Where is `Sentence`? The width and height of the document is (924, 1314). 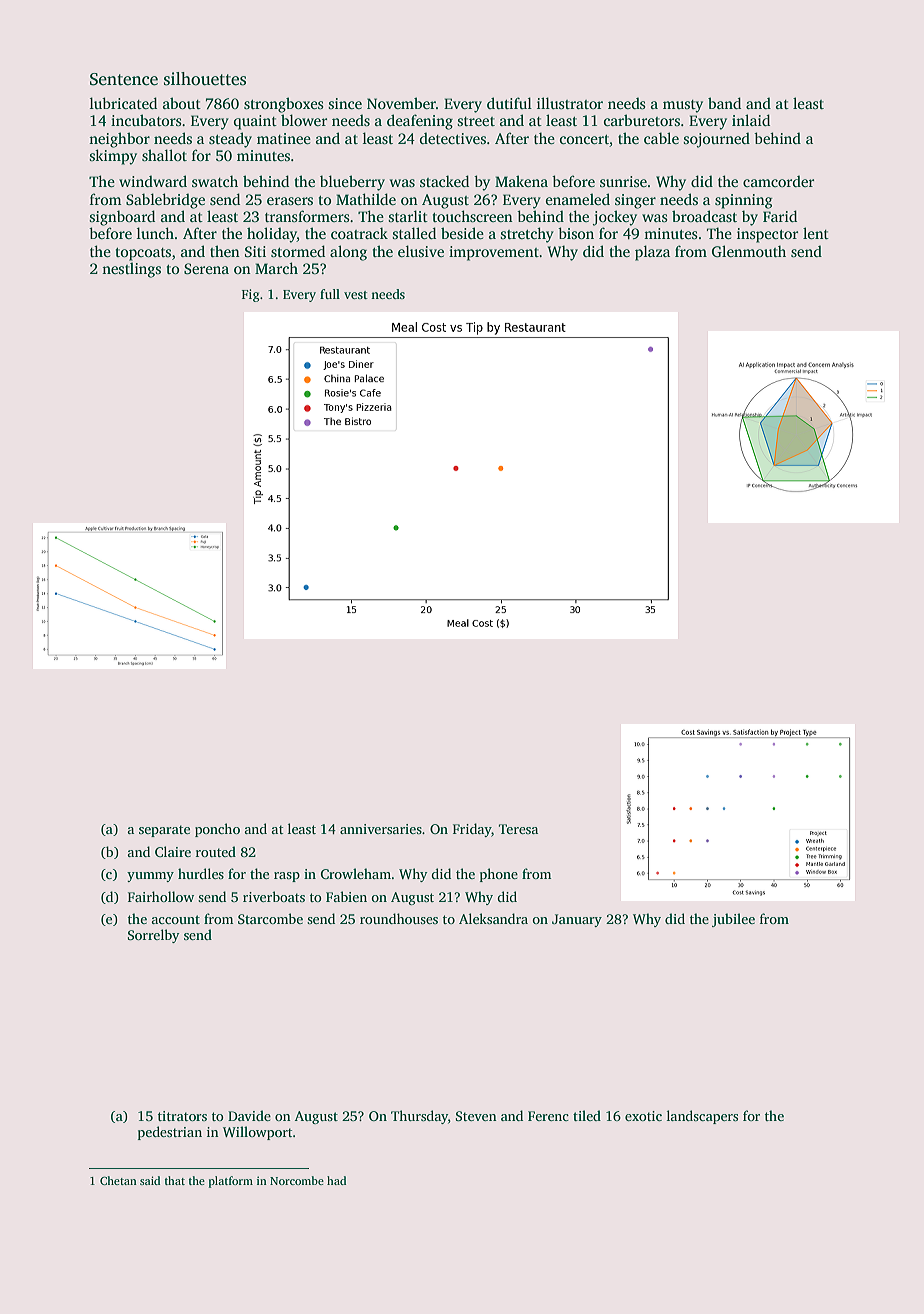
Sentence is located at coordinates (124, 79).
